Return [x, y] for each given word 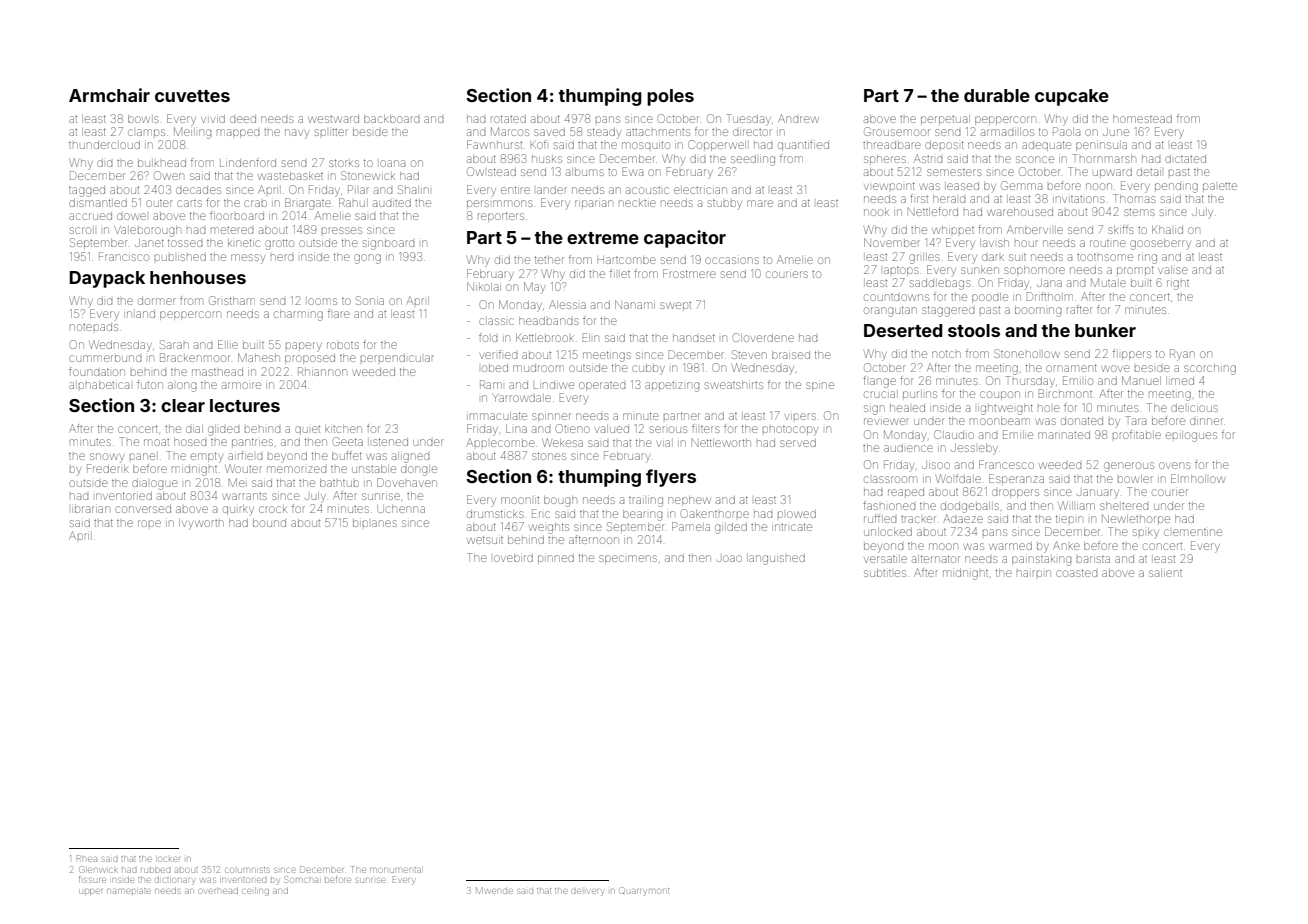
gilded [731, 528]
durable [997, 95]
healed [907, 408]
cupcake [1072, 97]
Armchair [109, 95]
